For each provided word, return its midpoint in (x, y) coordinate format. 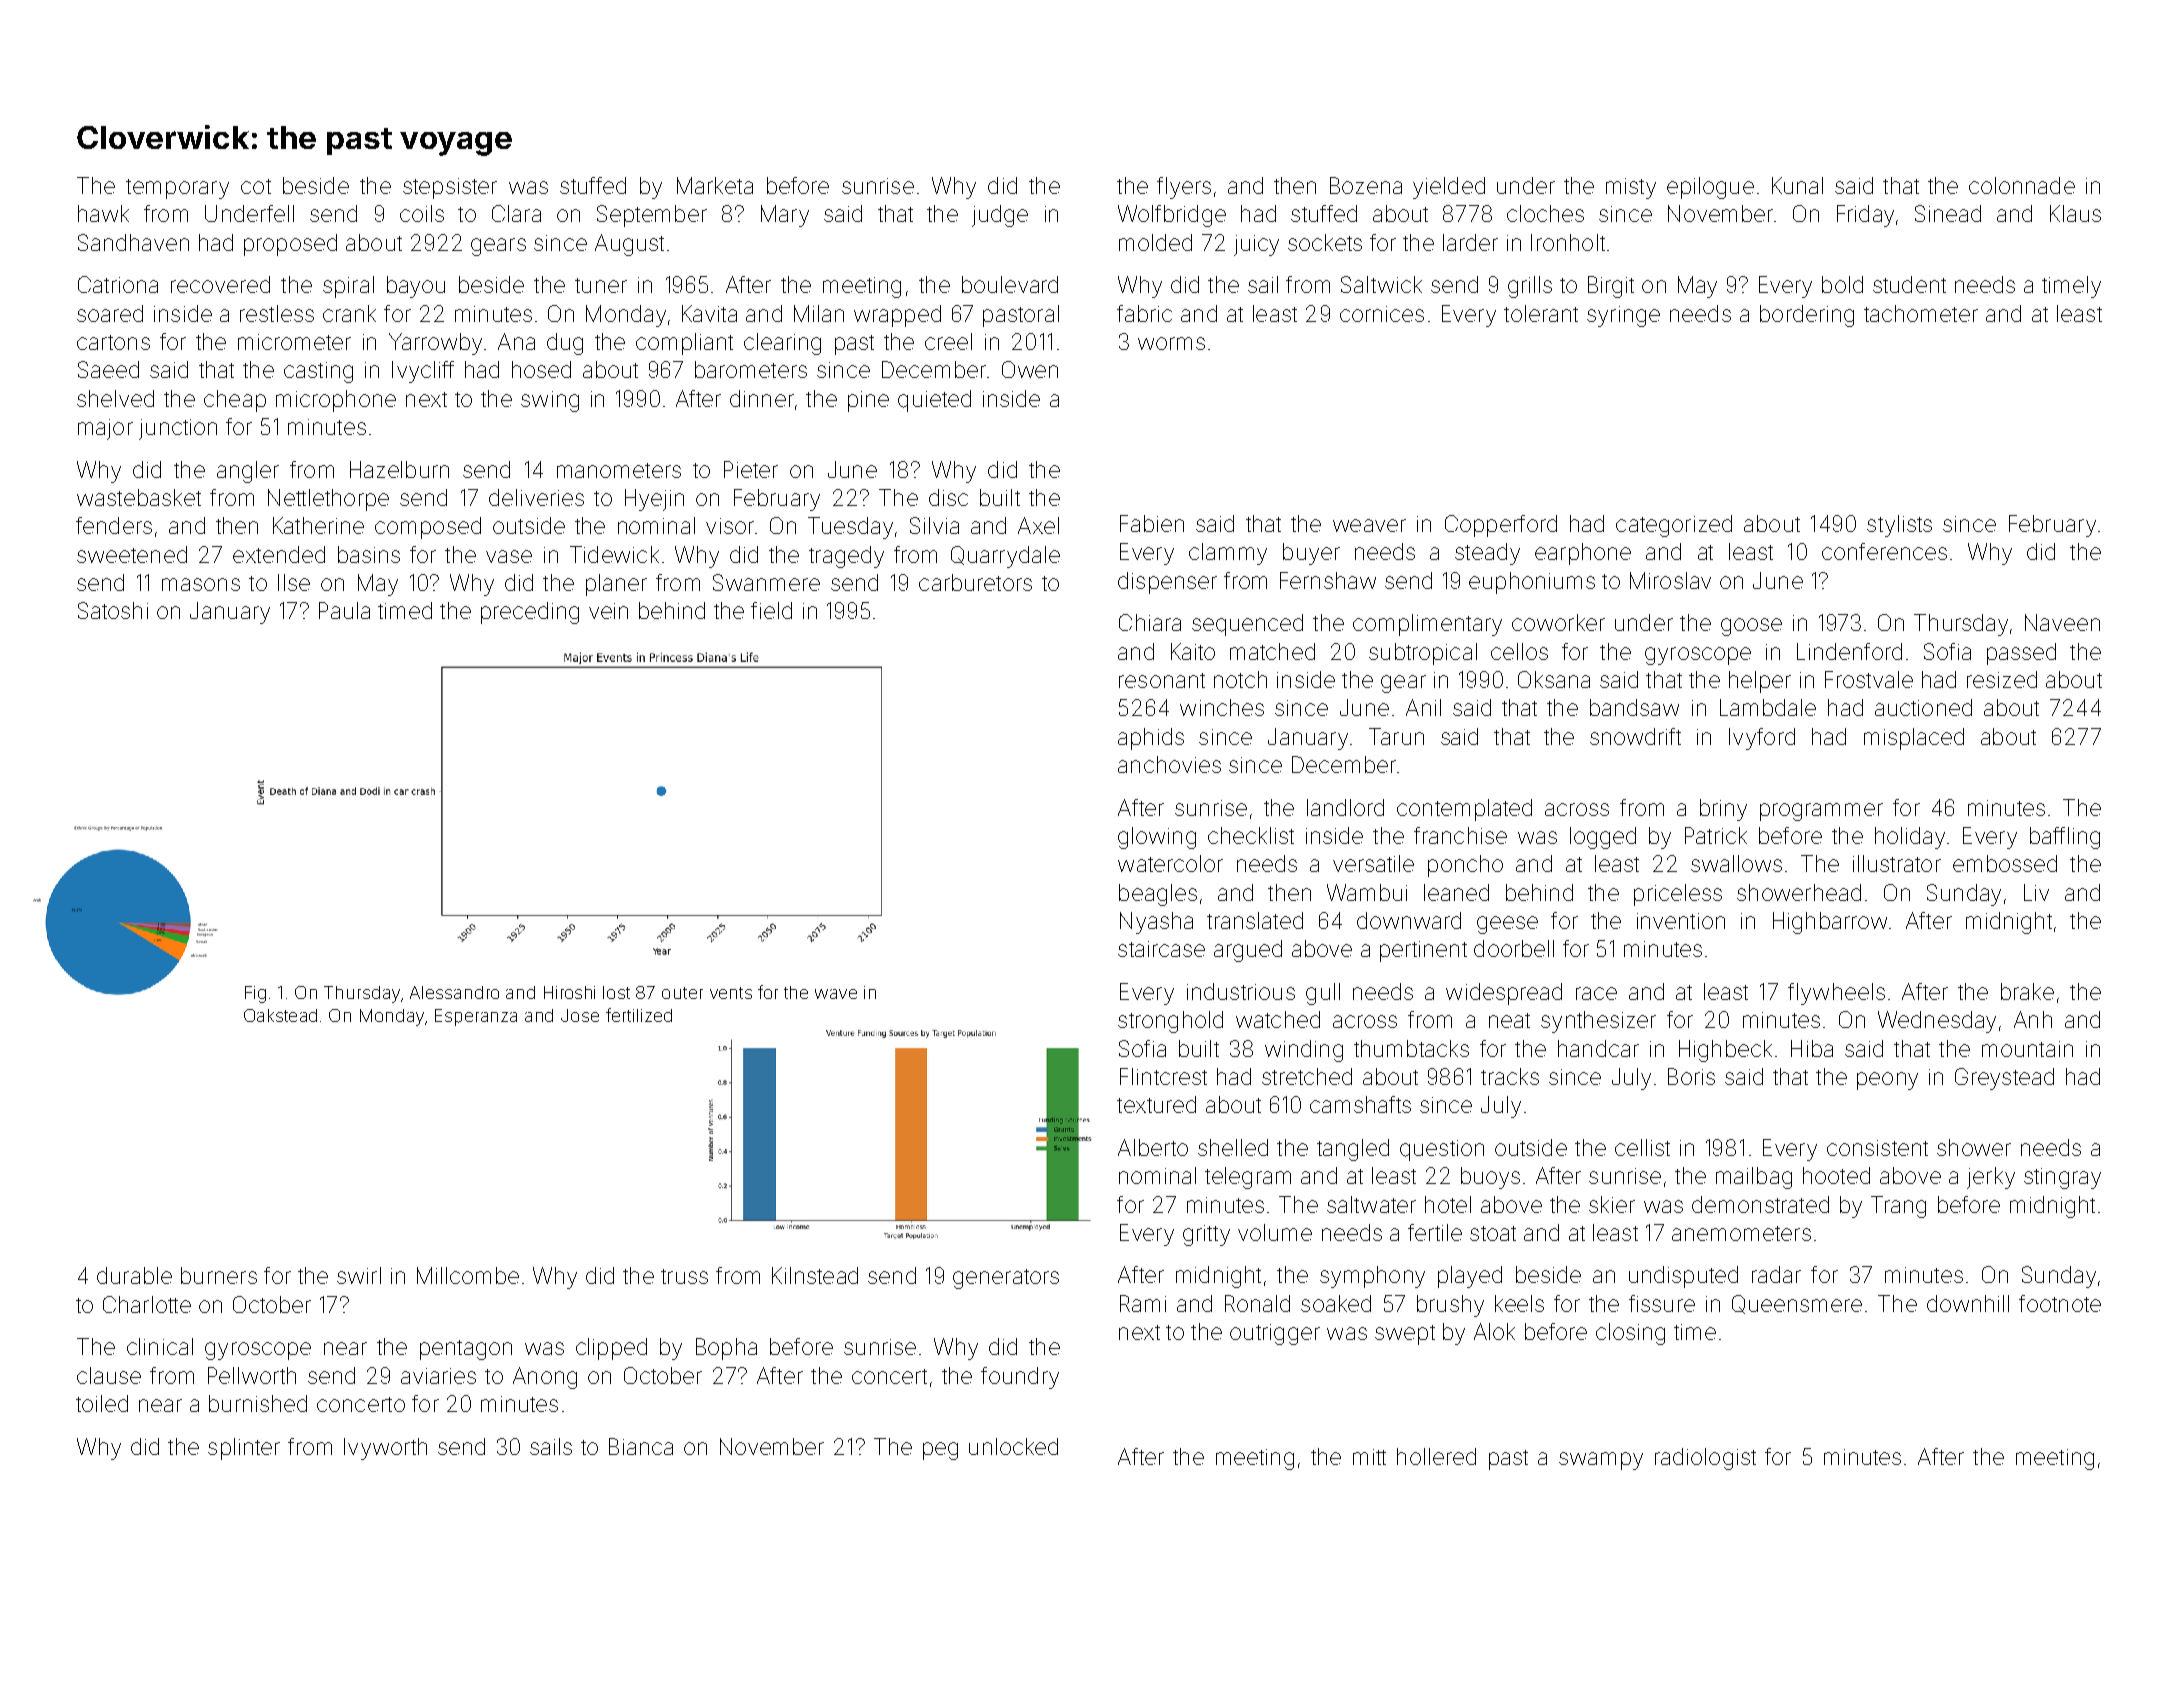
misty (1631, 188)
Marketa (715, 185)
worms (1171, 343)
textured (1156, 1104)
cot (256, 186)
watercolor (1170, 863)
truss (684, 1276)
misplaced (1914, 739)
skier (1612, 1204)
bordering (1807, 316)
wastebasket (139, 497)
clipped (611, 1349)
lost (616, 992)
